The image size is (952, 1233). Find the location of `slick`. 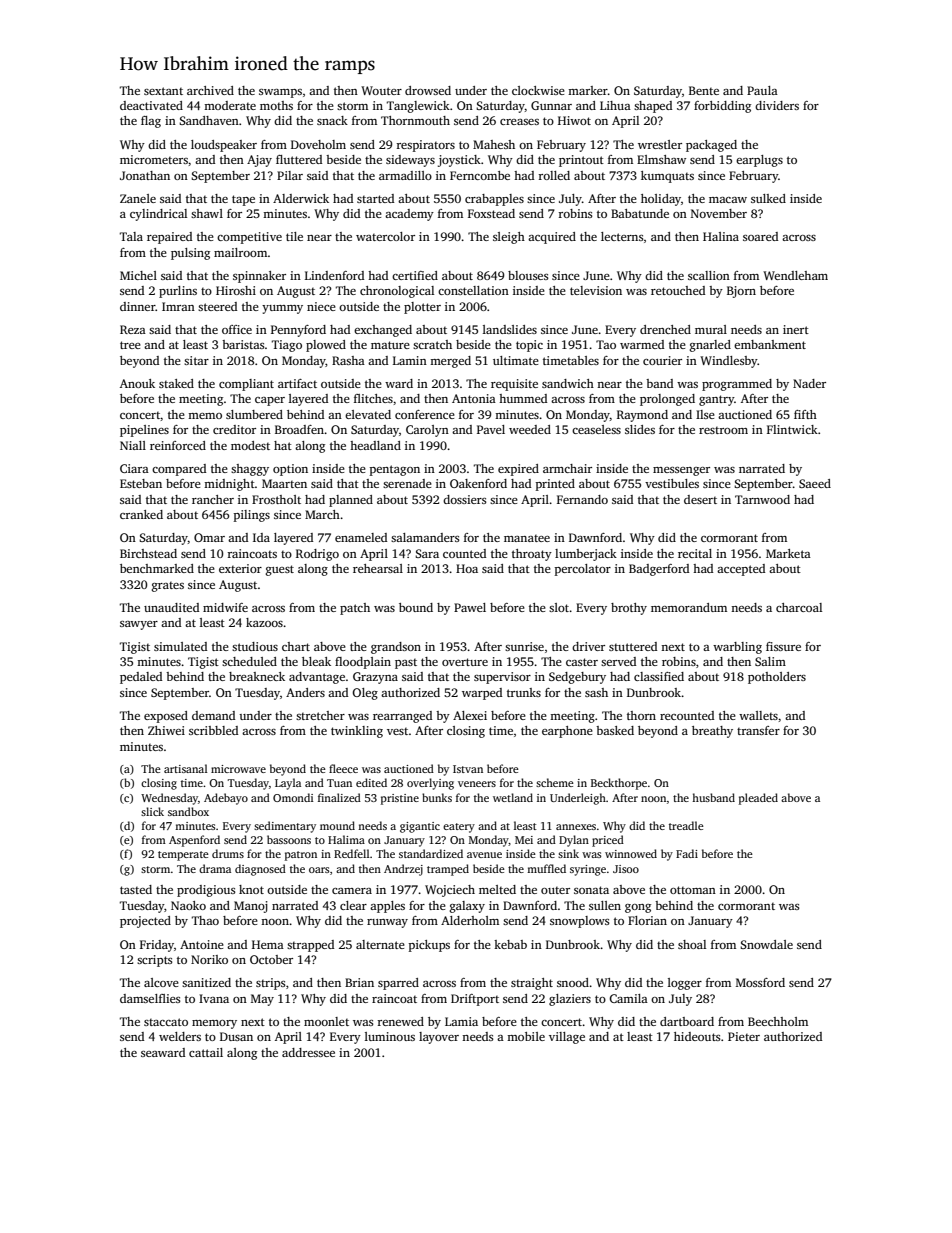

slick is located at coordinates (152, 811).
